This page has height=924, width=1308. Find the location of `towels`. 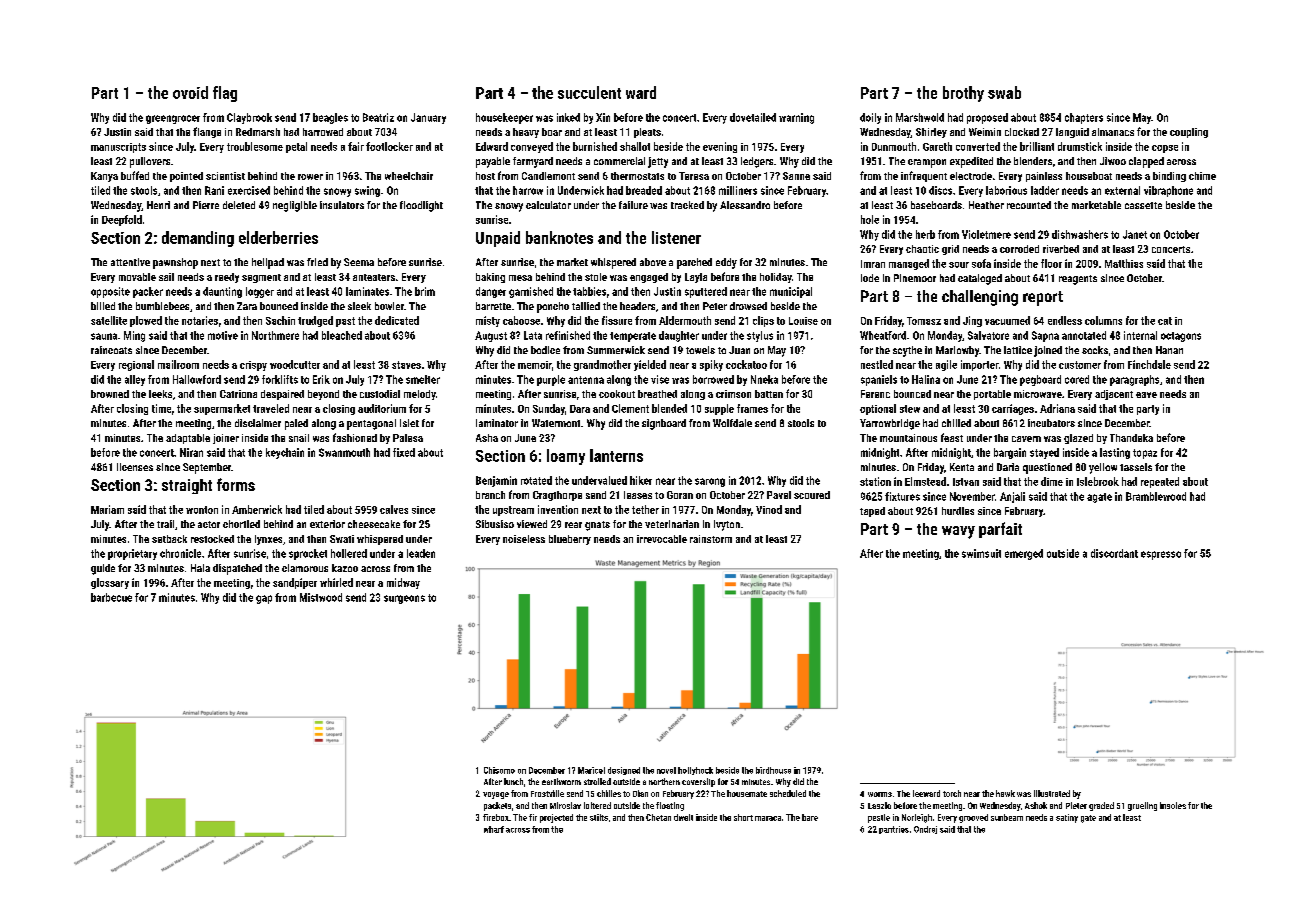

towels is located at coordinates (700, 350).
